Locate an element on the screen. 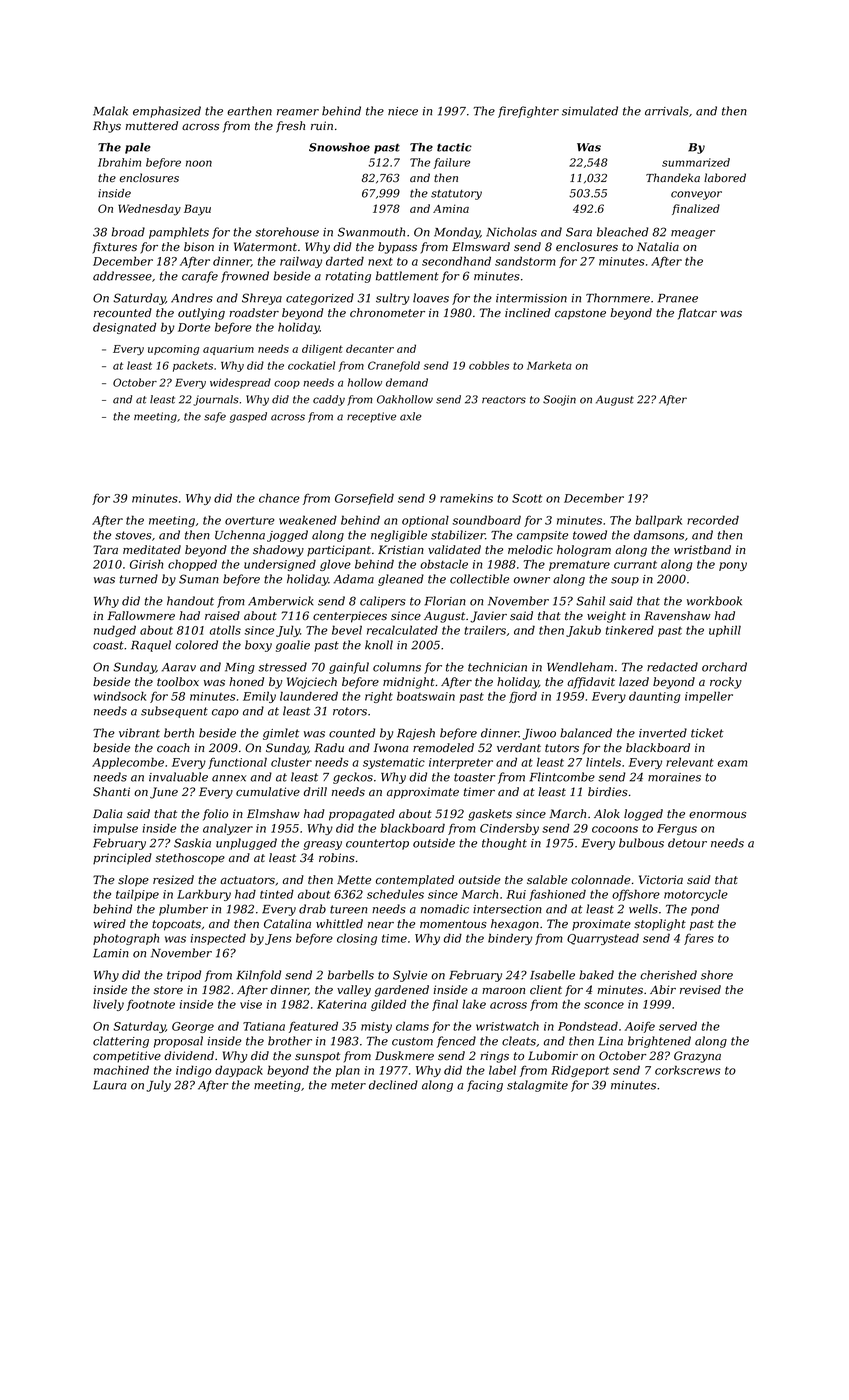  daypack is located at coordinates (239, 1071).
